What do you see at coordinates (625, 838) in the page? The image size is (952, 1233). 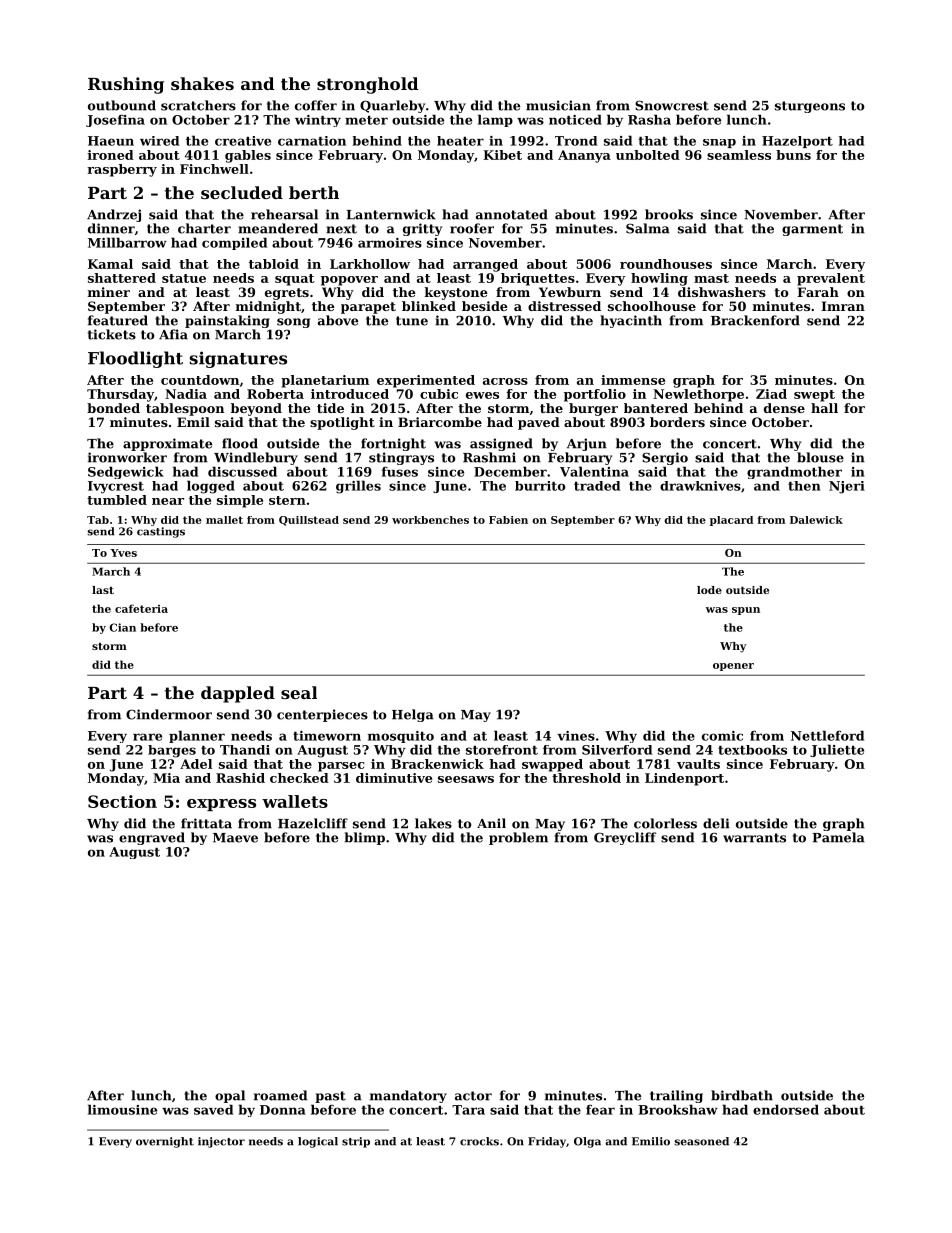 I see `Greycliff` at bounding box center [625, 838].
